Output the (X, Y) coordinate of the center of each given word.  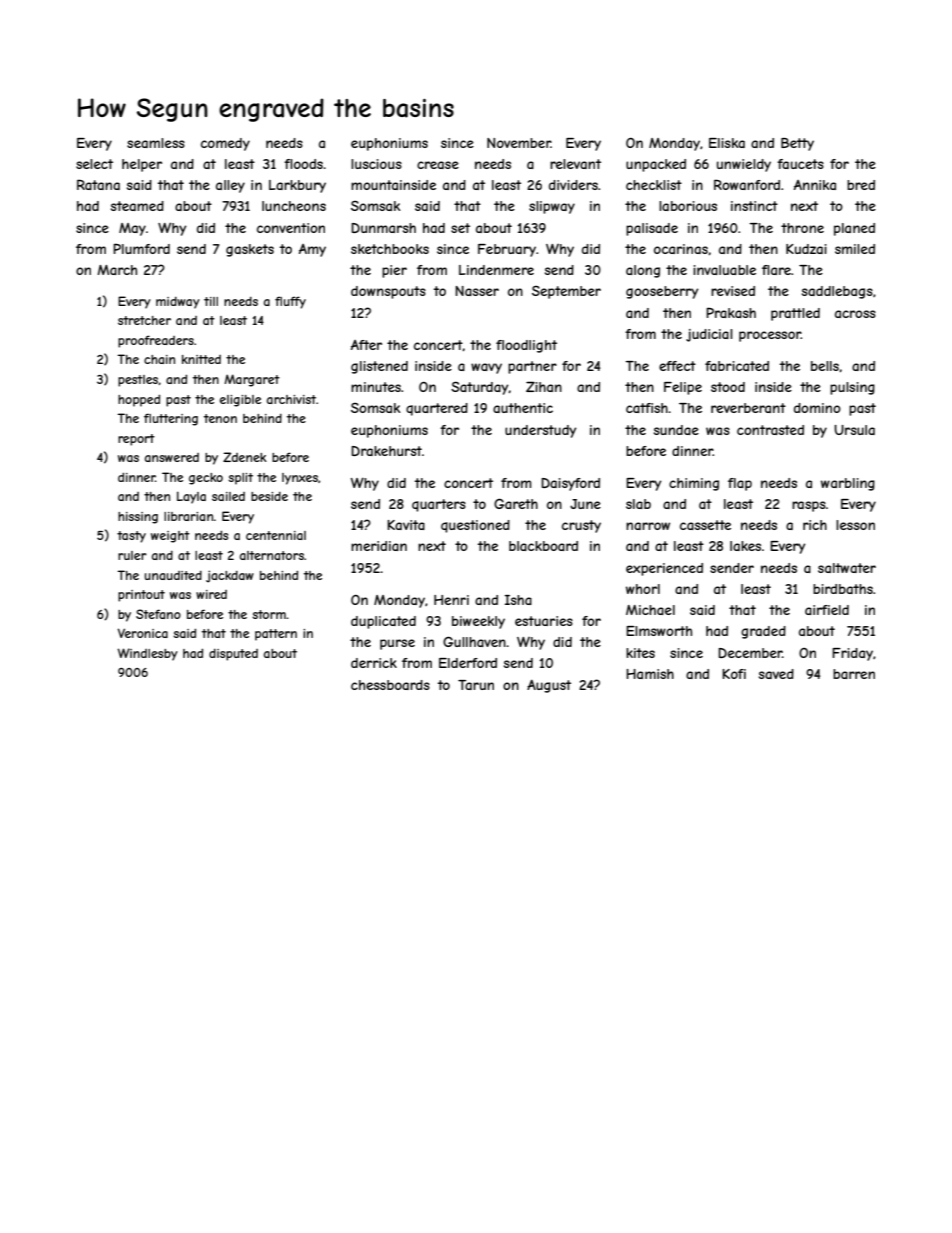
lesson (855, 525)
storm (269, 614)
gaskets (250, 250)
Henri (451, 600)
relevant (575, 164)
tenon (220, 418)
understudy (540, 431)
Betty (797, 144)
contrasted (770, 430)
